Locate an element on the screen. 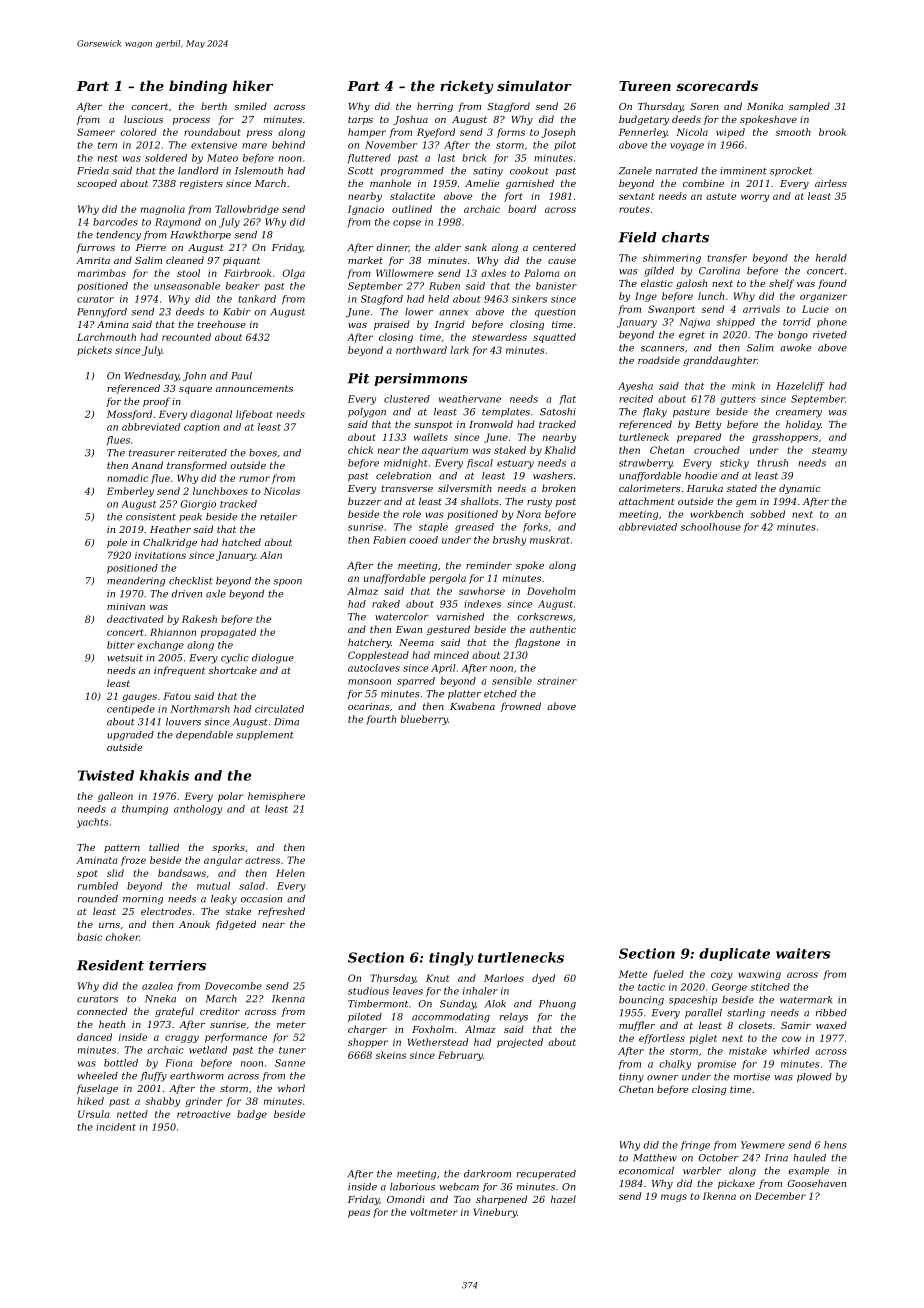 The image size is (924, 1308). infrequent is located at coordinates (179, 671).
